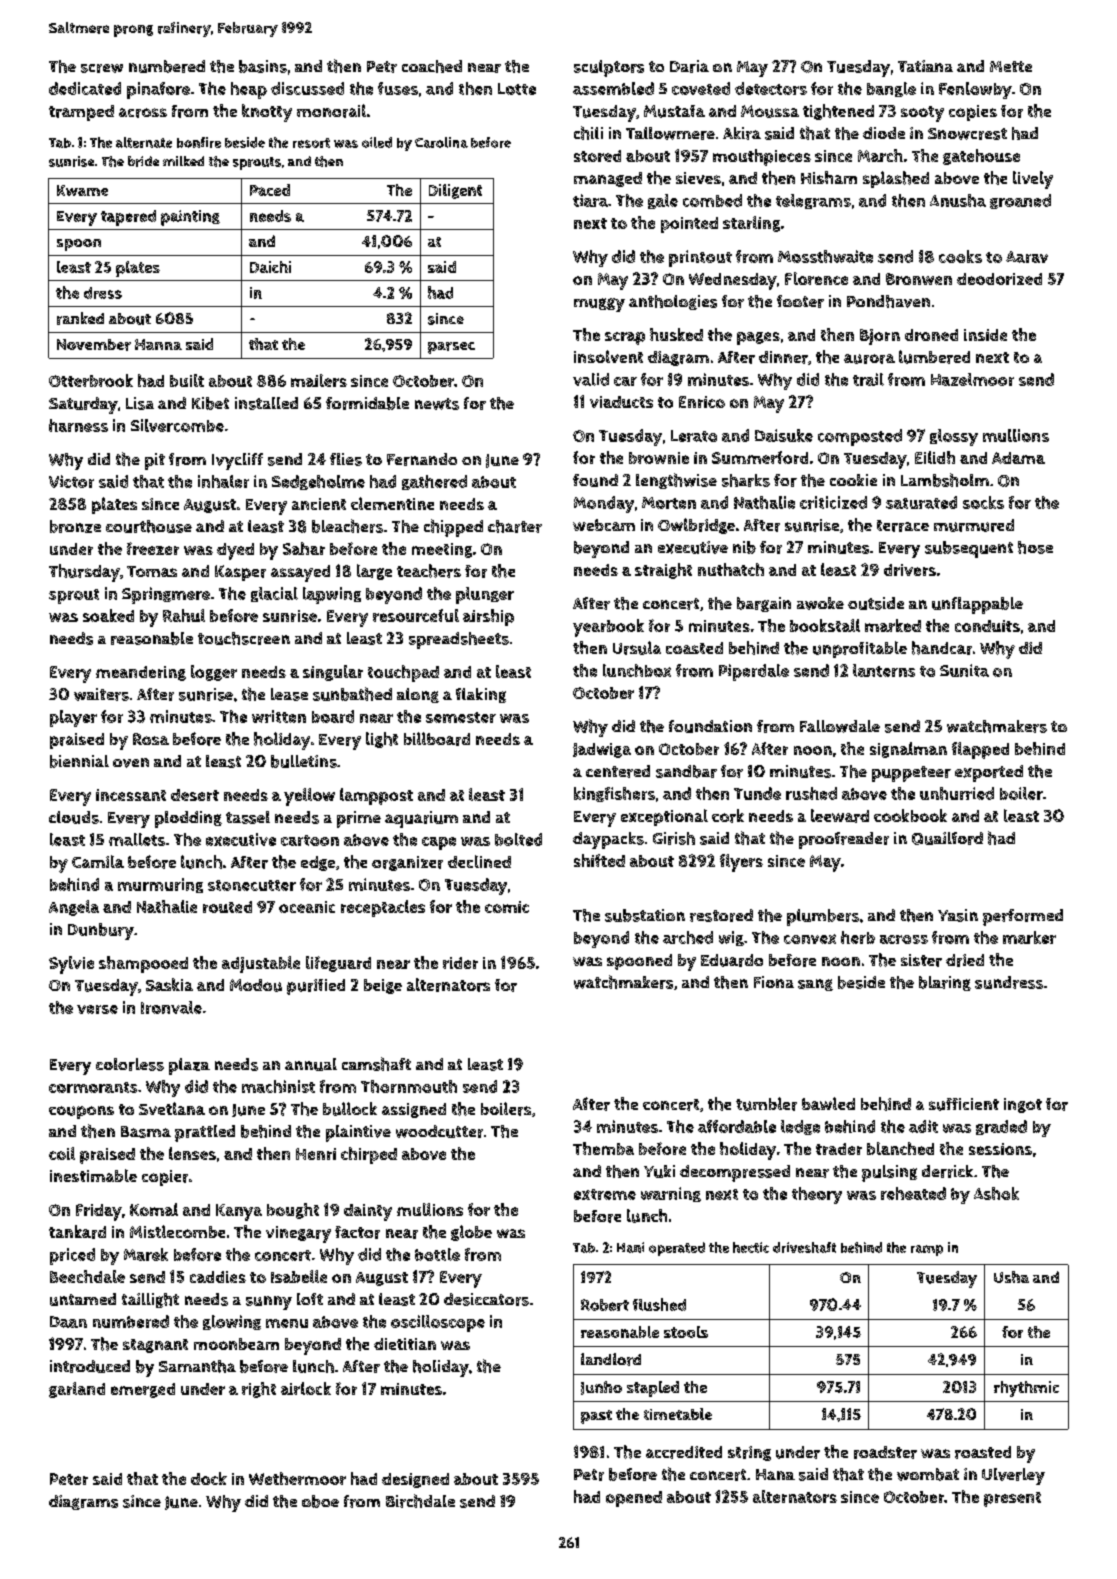 This screenshot has height=1579, width=1117. Describe the element at coordinates (409, 1086) in the screenshot. I see `Thornmouth` at that location.
